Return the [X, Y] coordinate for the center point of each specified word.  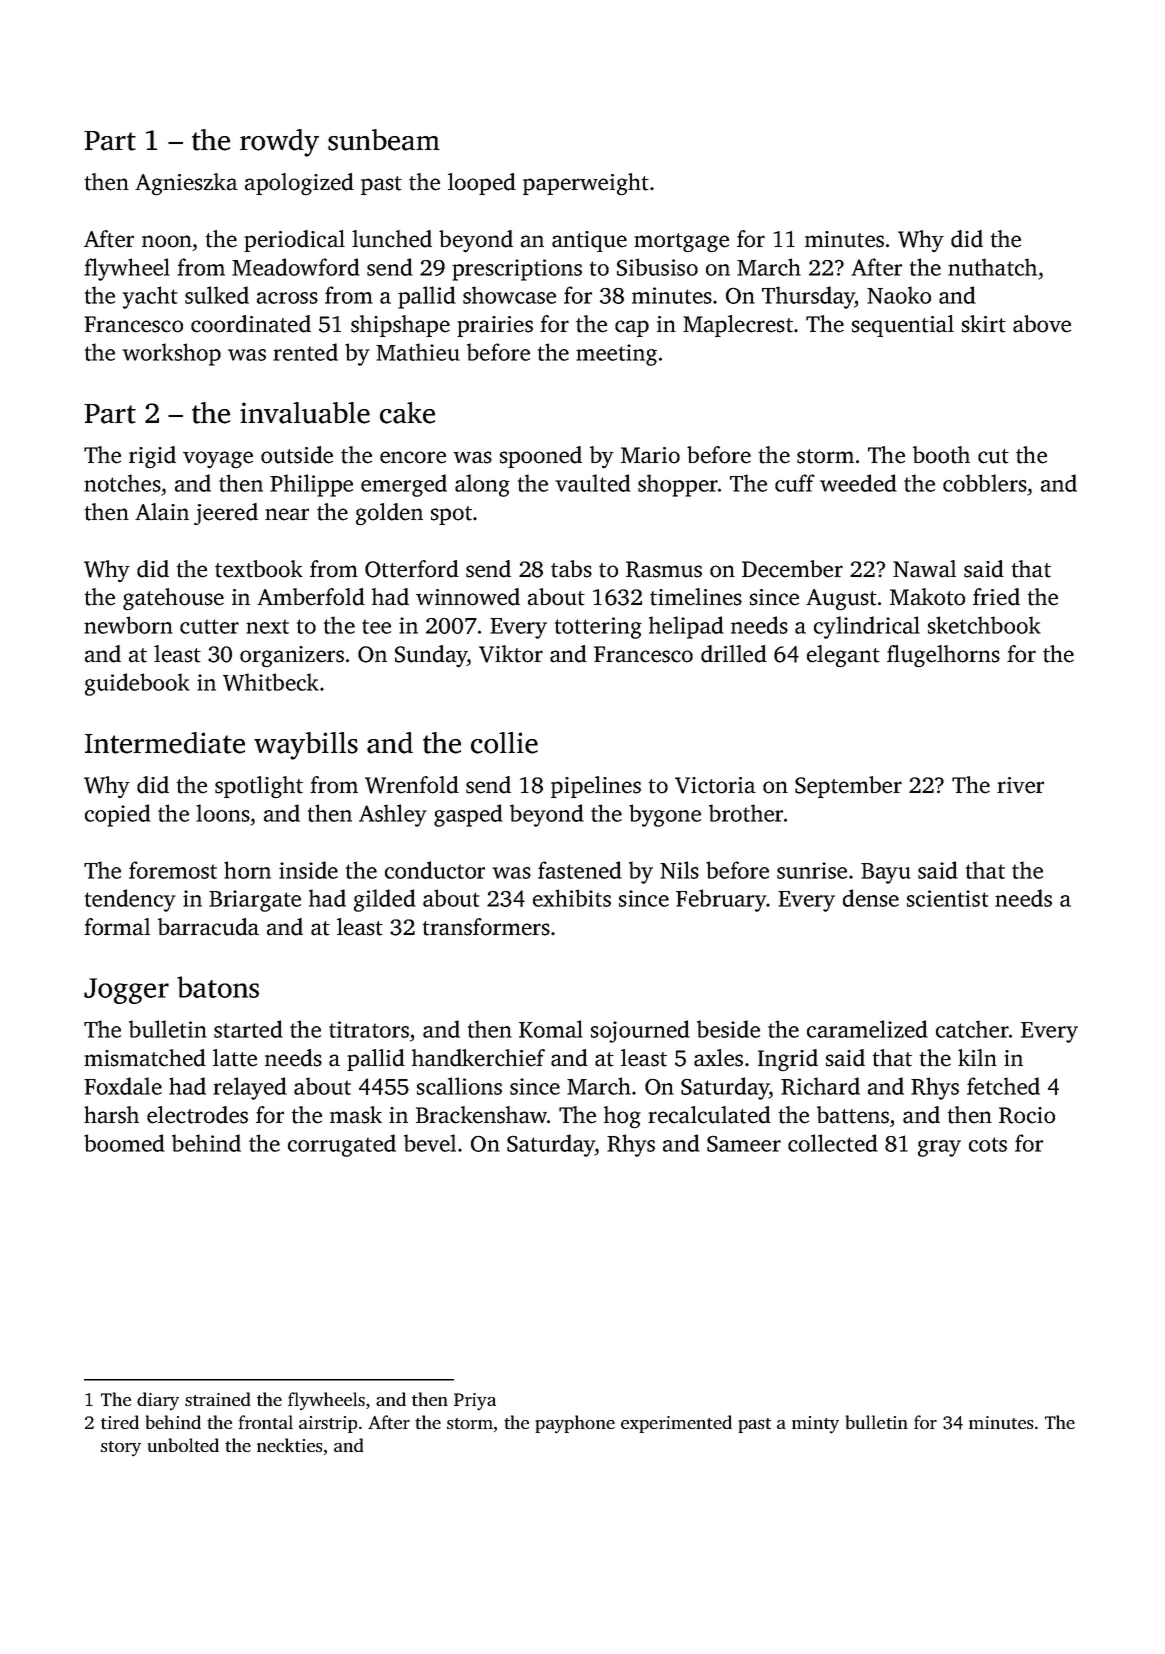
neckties [289, 1445]
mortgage [681, 243]
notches [122, 483]
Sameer [744, 1143]
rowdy [279, 143]
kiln [977, 1057]
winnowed [468, 597]
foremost [173, 870]
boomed [124, 1143]
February [721, 900]
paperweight [586, 184]
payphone [575, 1424]
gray [939, 1148]
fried [996, 597]
